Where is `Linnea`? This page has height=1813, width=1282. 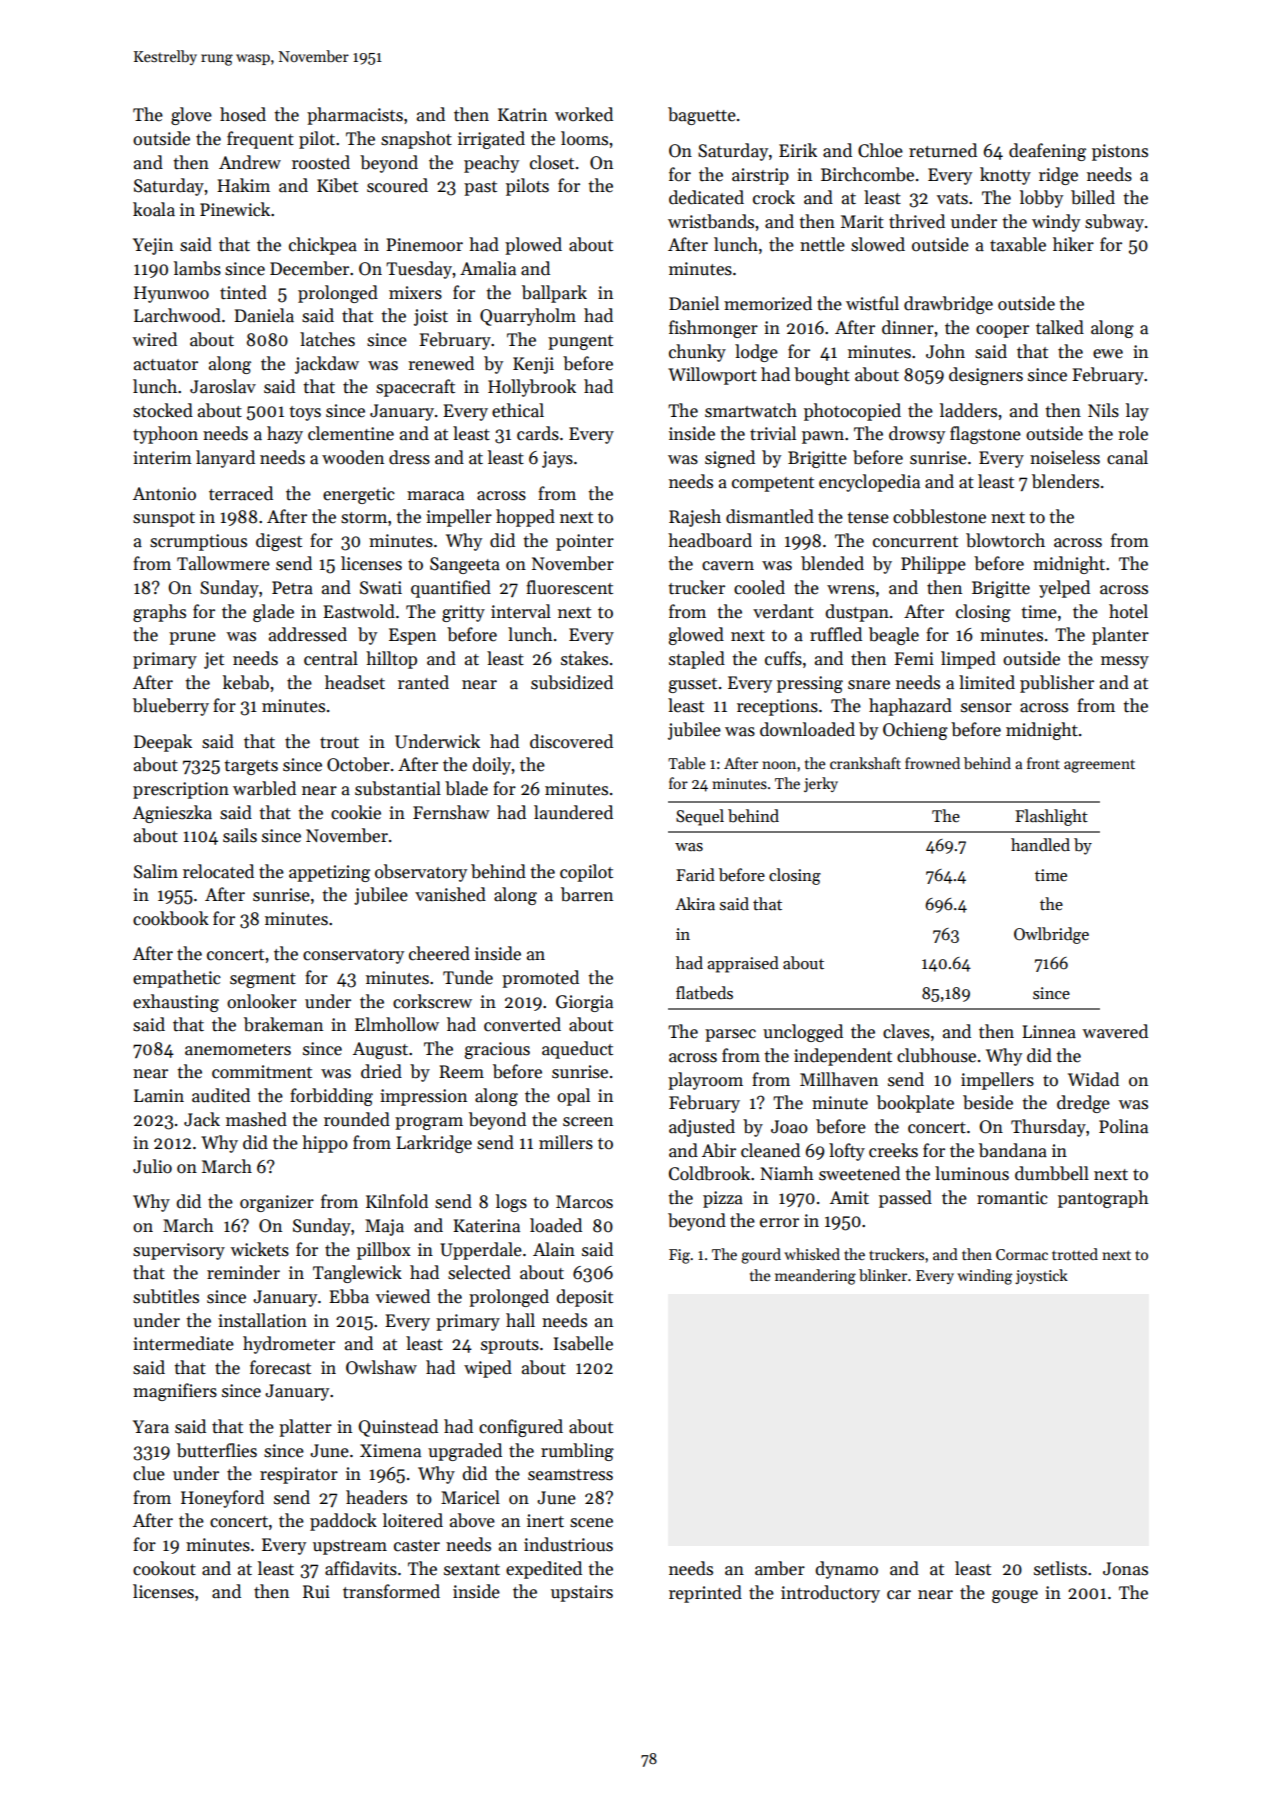
Linnea is located at coordinates (1049, 1032).
